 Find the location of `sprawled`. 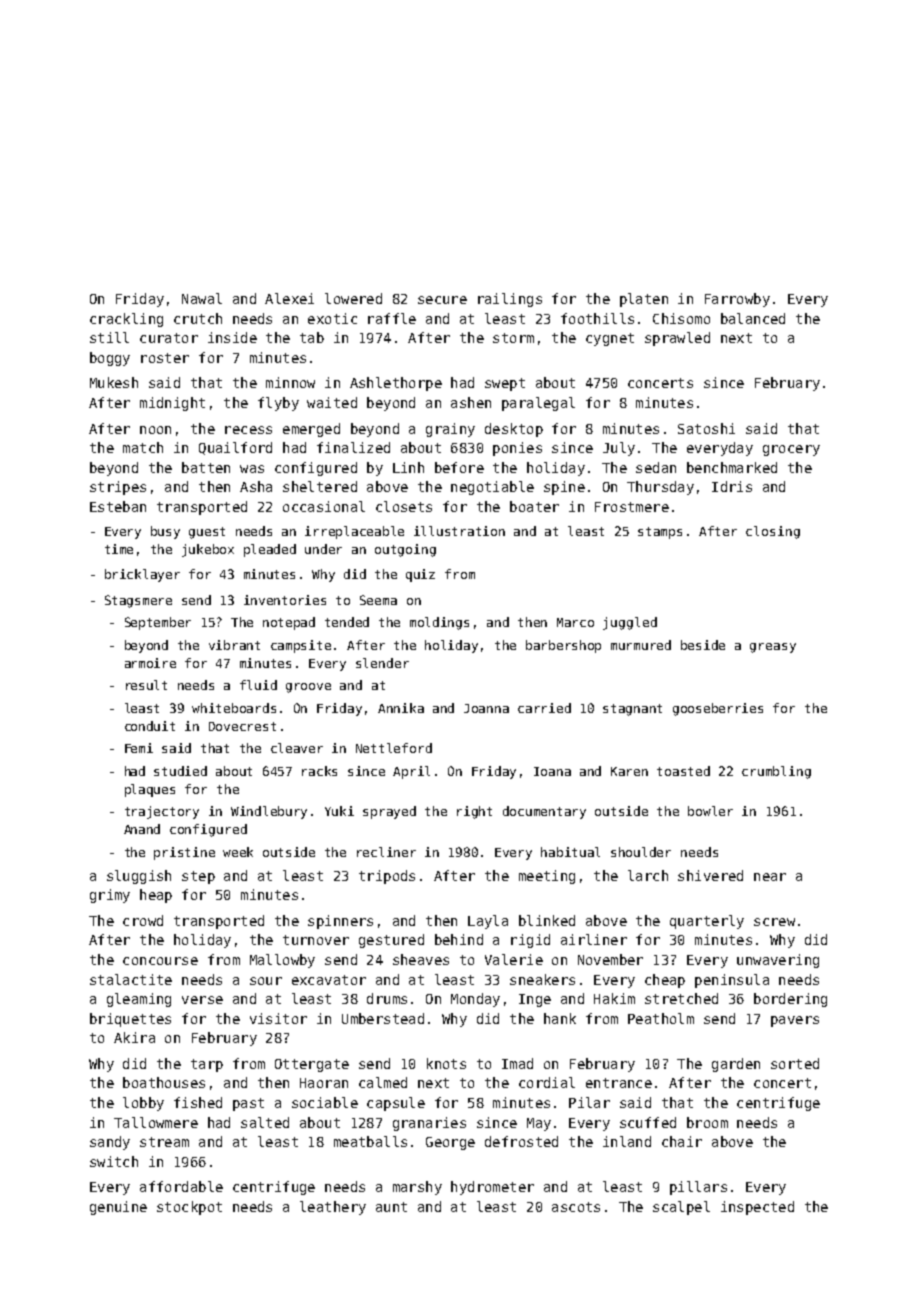

sprawled is located at coordinates (677, 339).
